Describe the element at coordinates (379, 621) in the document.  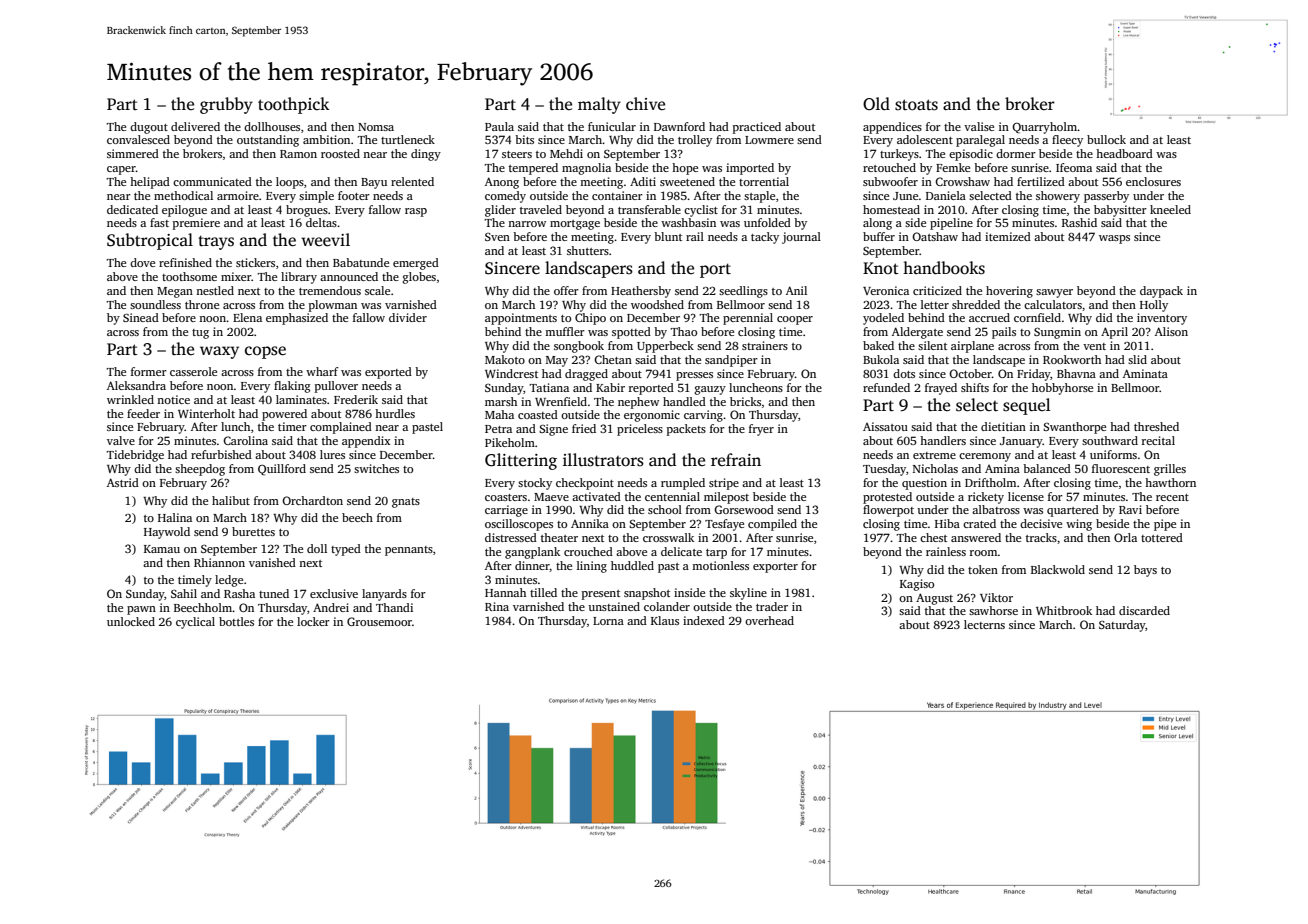
I see `Grousemoor` at that location.
